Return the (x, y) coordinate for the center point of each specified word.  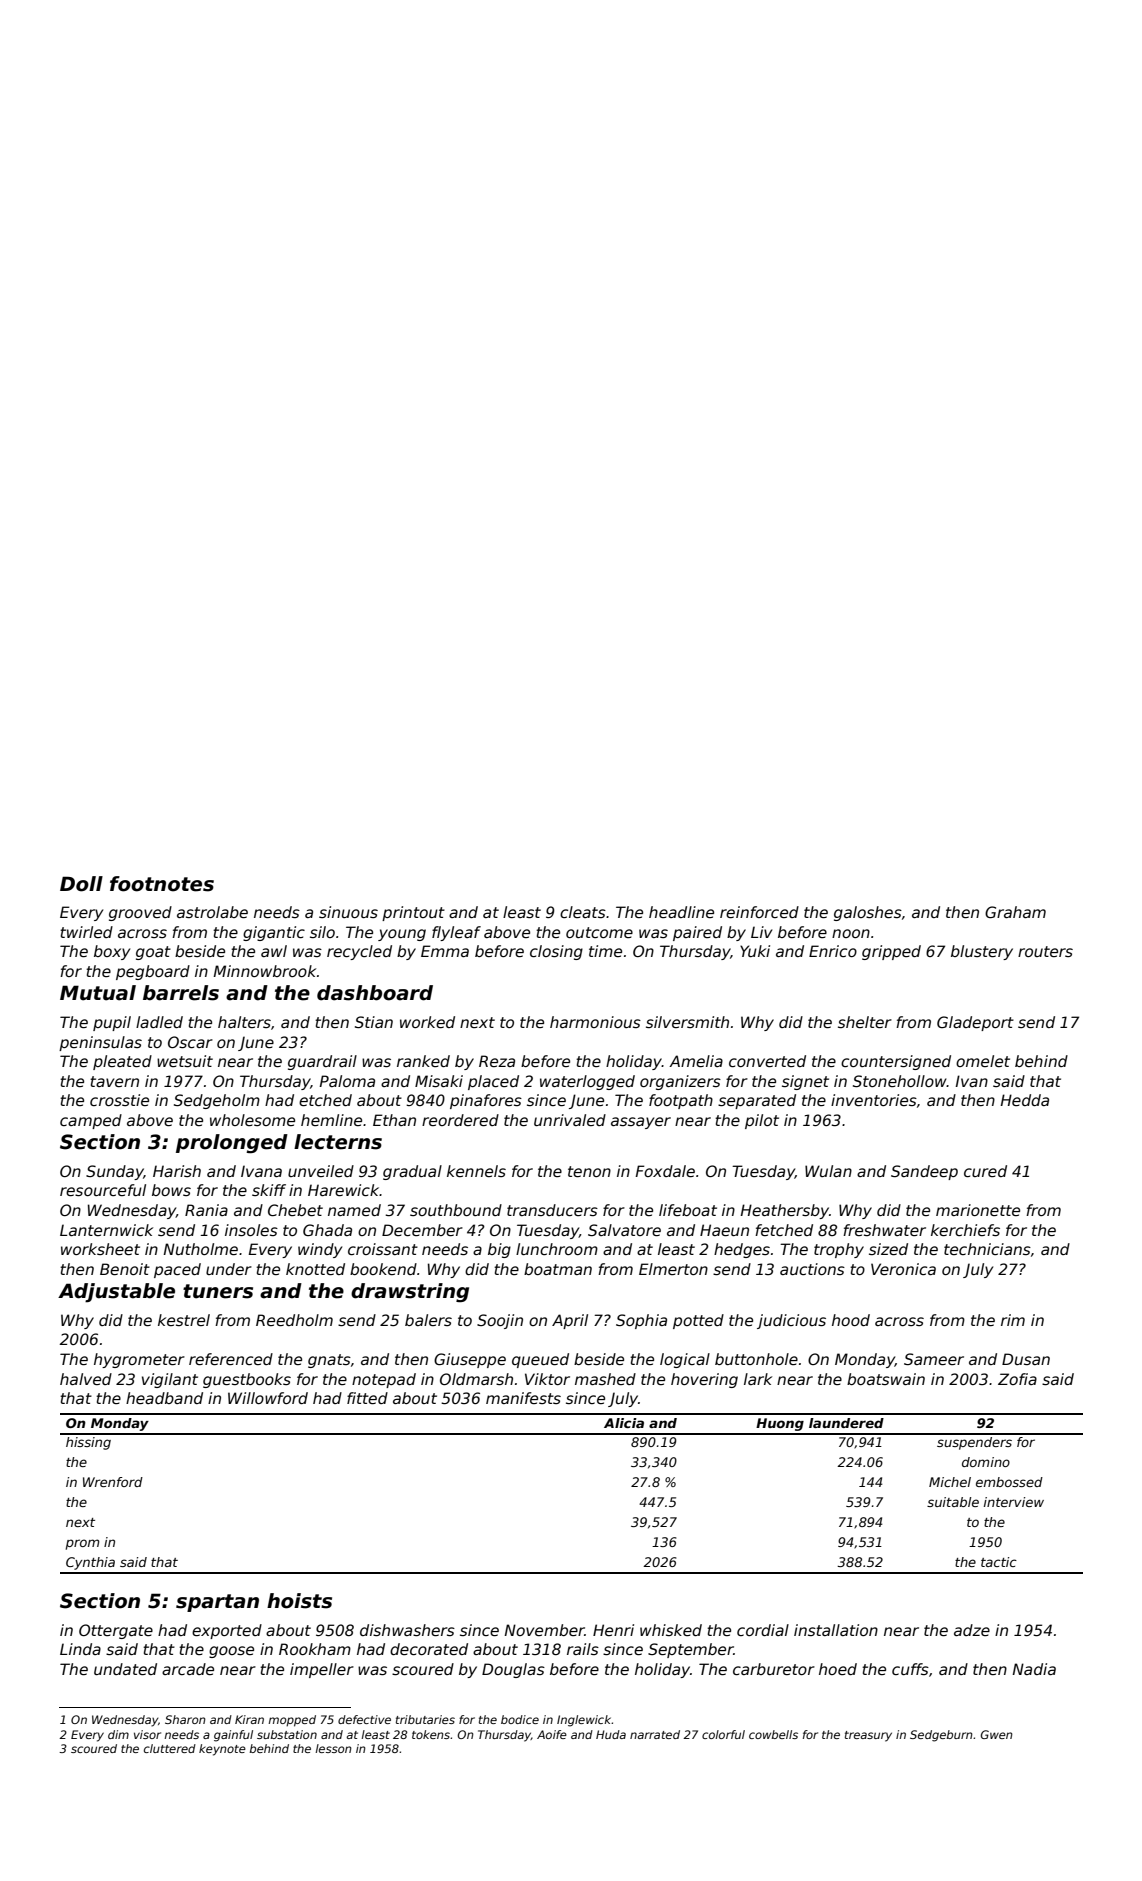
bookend (383, 1269)
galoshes (868, 913)
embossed (1009, 1482)
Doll (81, 884)
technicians (987, 1249)
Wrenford (113, 1482)
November (544, 1630)
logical (685, 1360)
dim (118, 1734)
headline (681, 912)
